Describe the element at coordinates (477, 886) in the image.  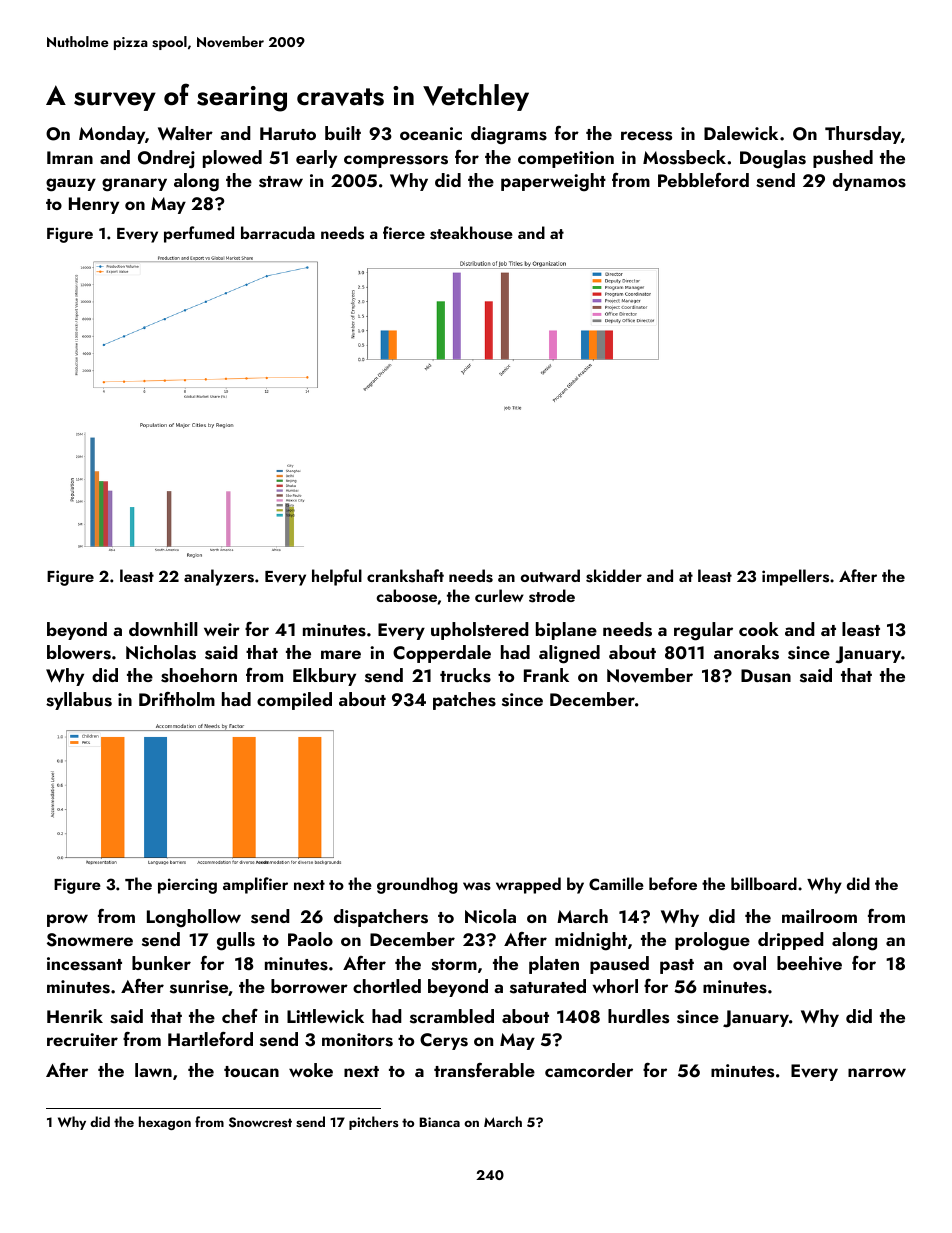
I see `was` at that location.
